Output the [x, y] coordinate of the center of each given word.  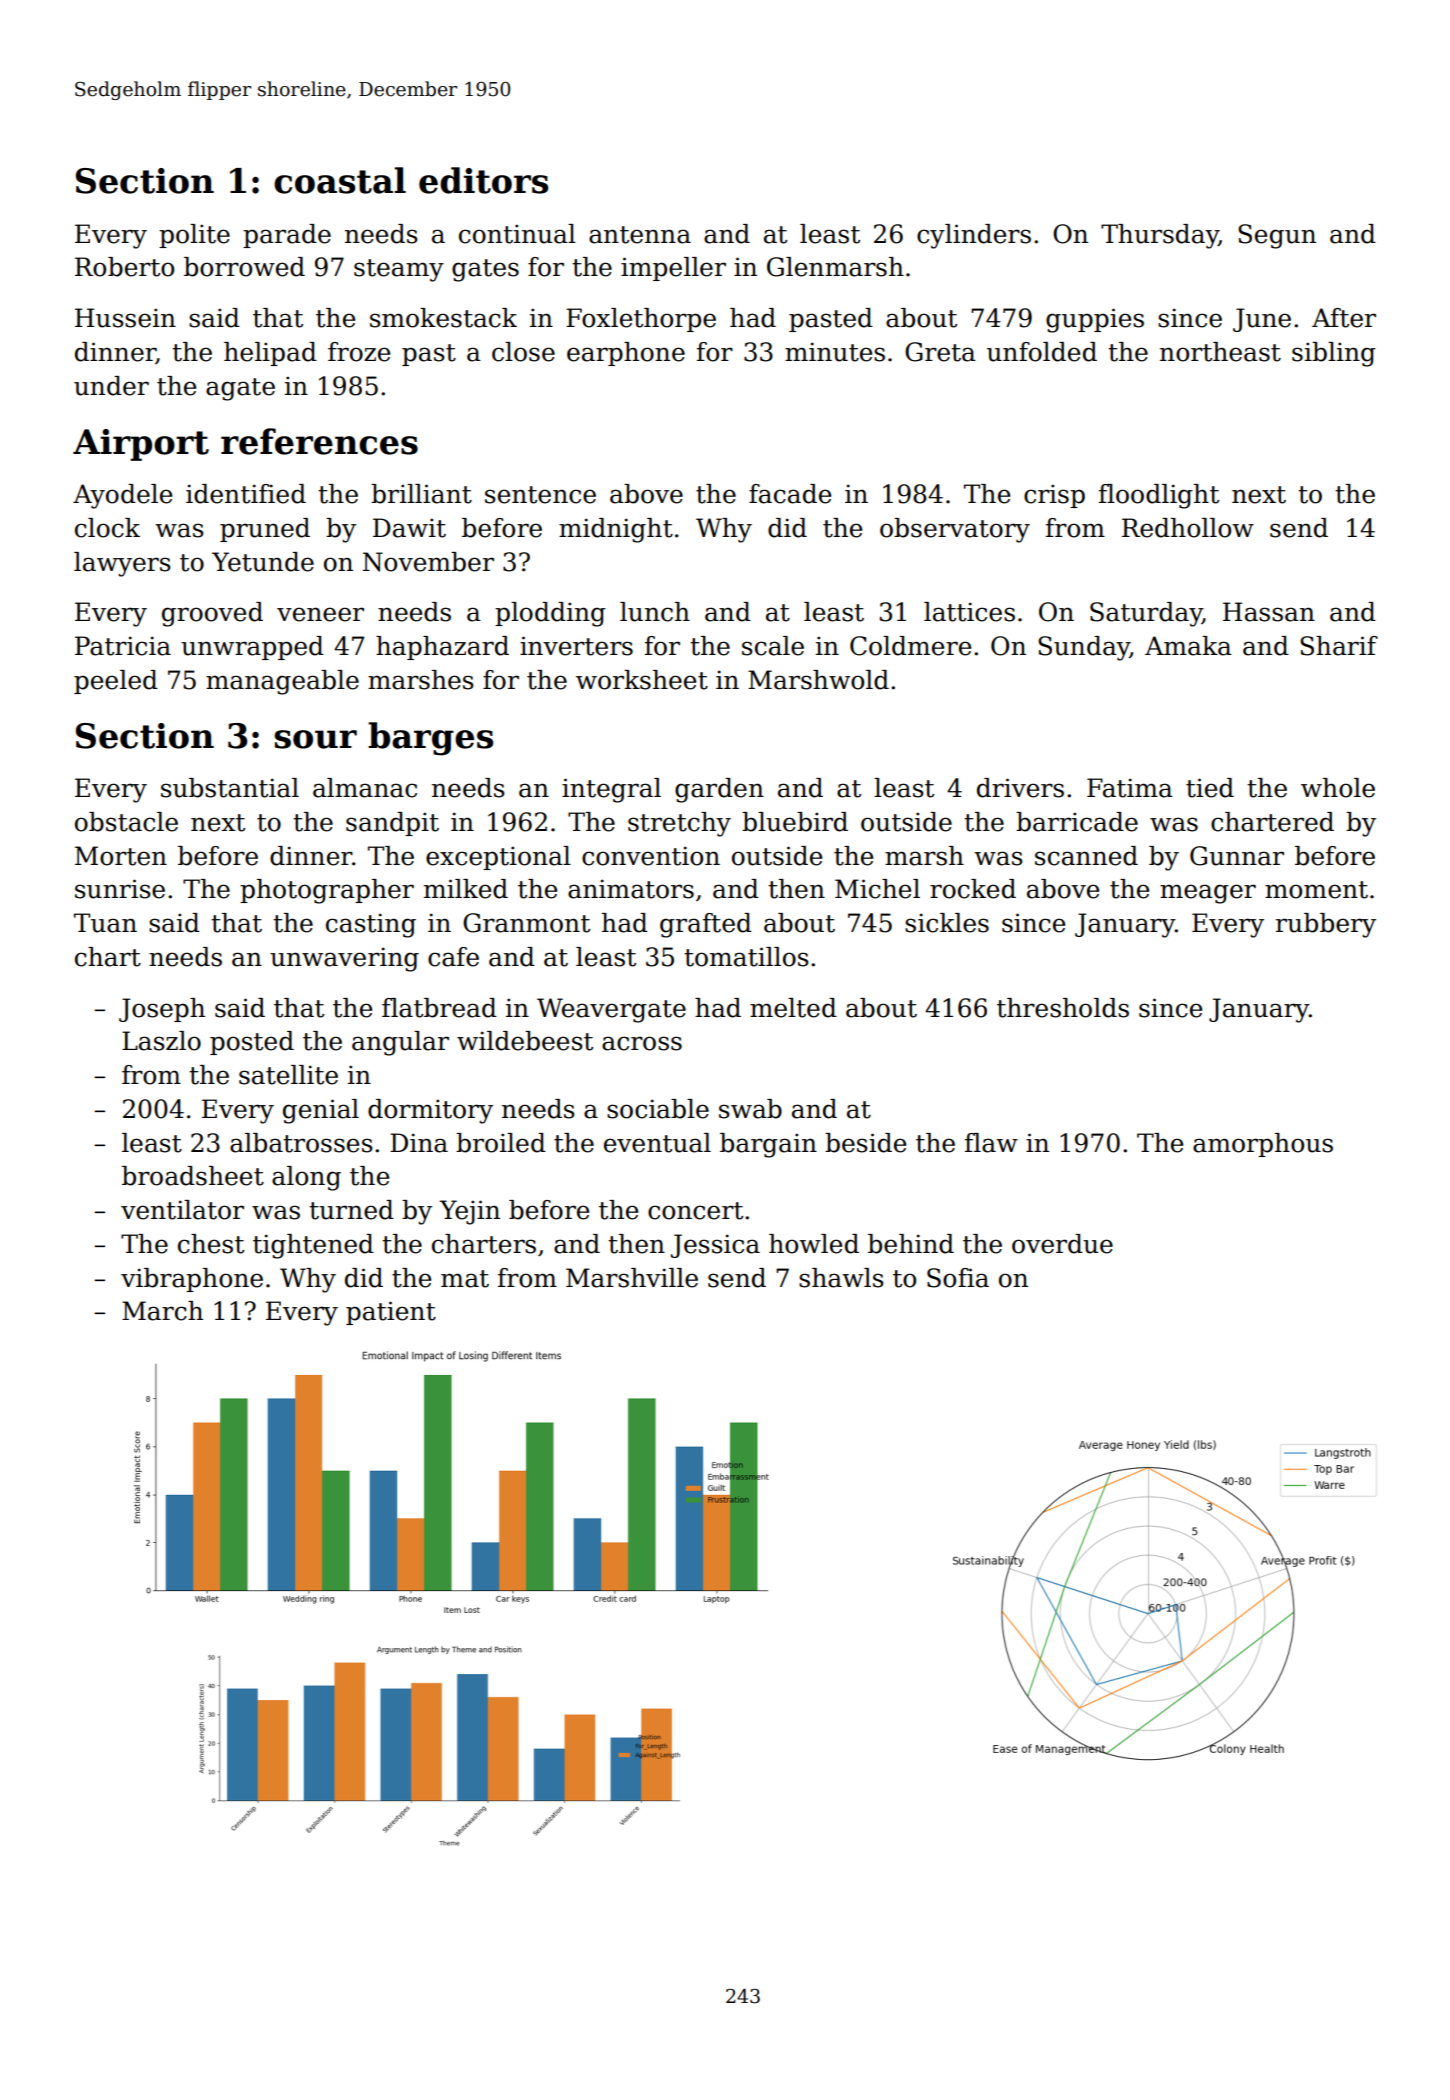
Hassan [1269, 612]
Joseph [162, 1010]
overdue [1062, 1244]
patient [391, 1313]
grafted [706, 925]
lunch [655, 612]
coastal [340, 180]
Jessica [715, 1246]
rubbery [1326, 925]
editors [483, 180]
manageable [282, 682]
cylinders [974, 236]
